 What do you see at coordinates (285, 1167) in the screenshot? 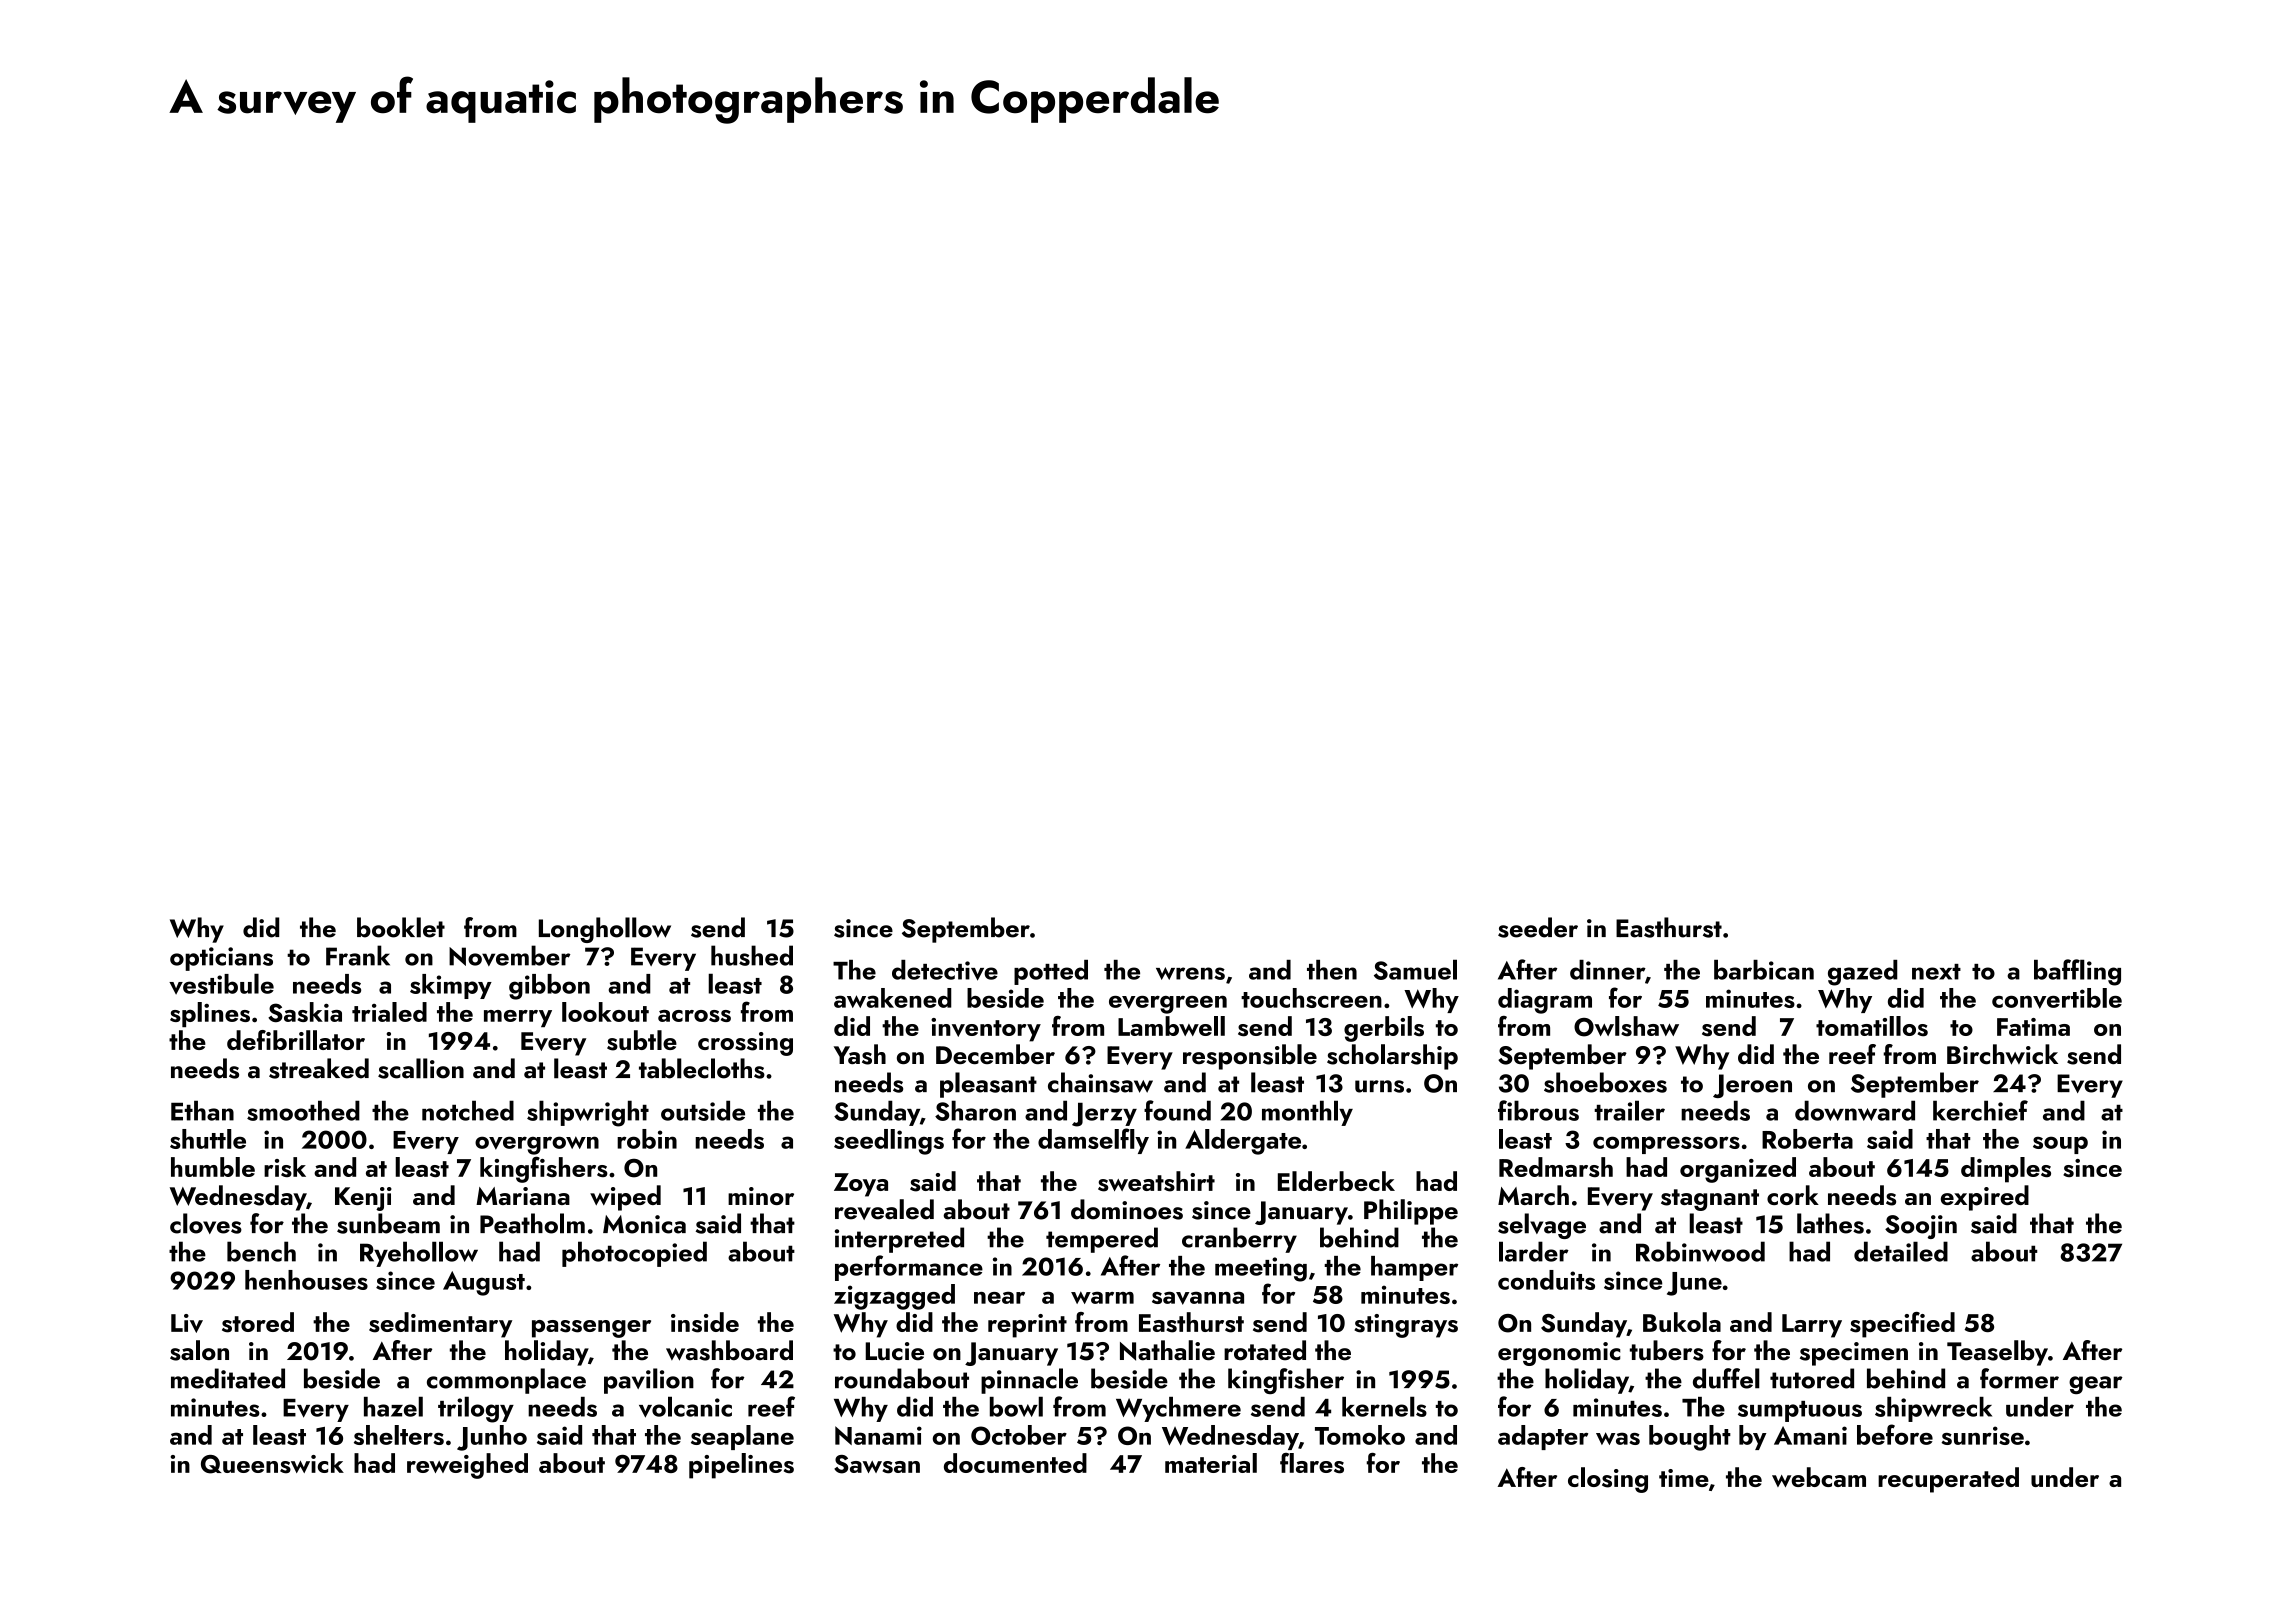
I see `risk` at bounding box center [285, 1167].
